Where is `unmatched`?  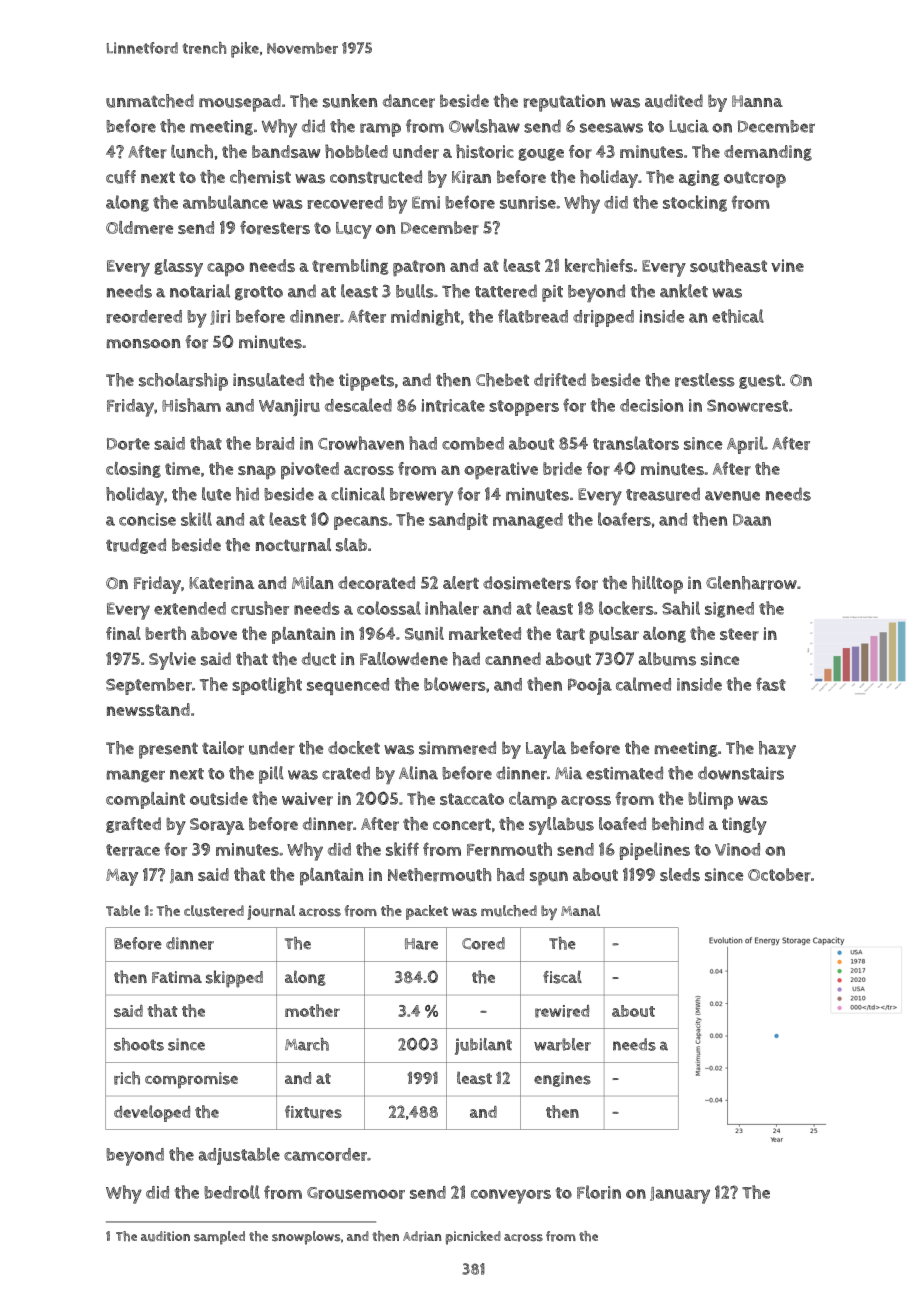
unmatched is located at coordinates (150, 101).
